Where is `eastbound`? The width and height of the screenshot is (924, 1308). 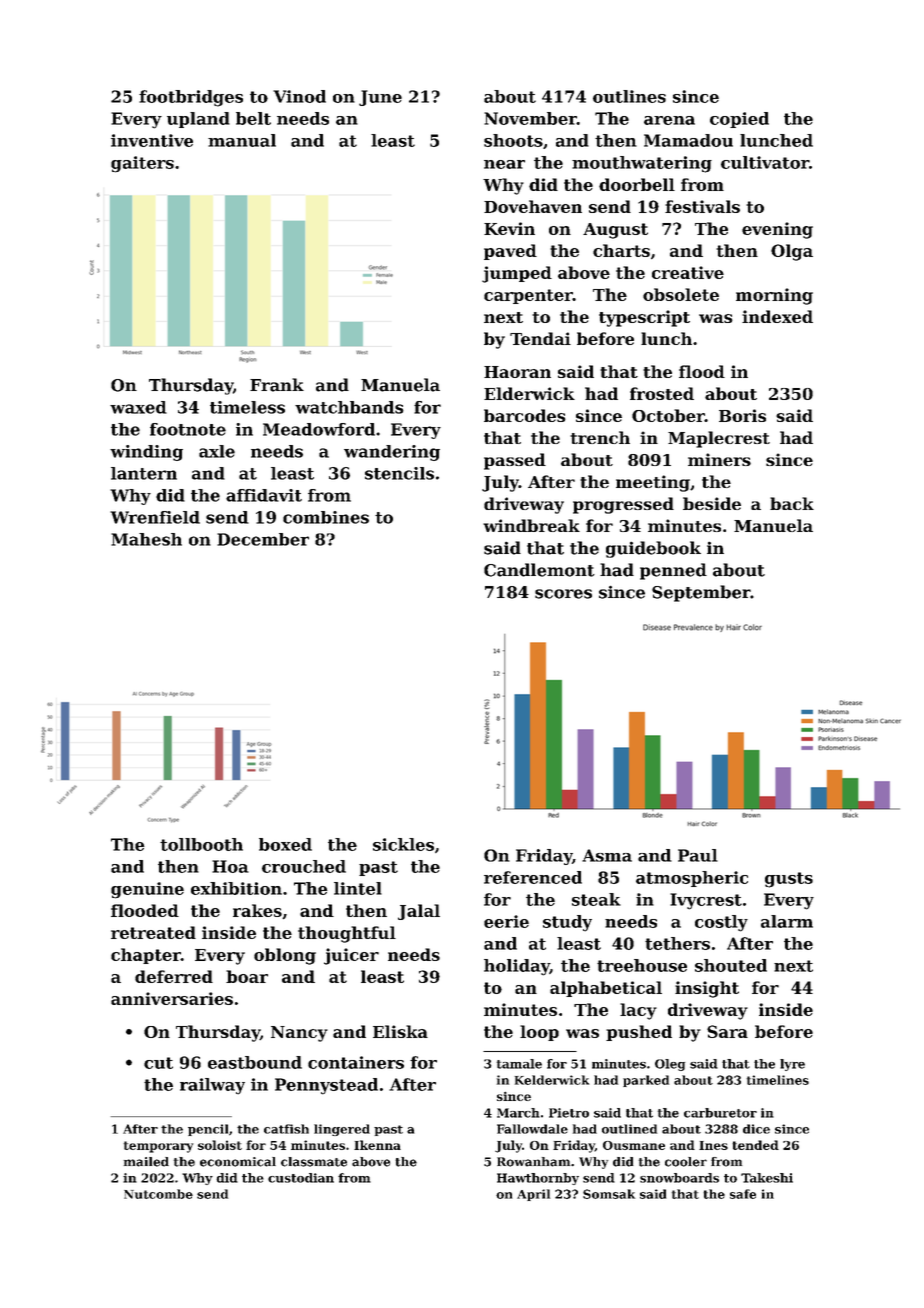
eastbound is located at coordinates (255, 1062).
